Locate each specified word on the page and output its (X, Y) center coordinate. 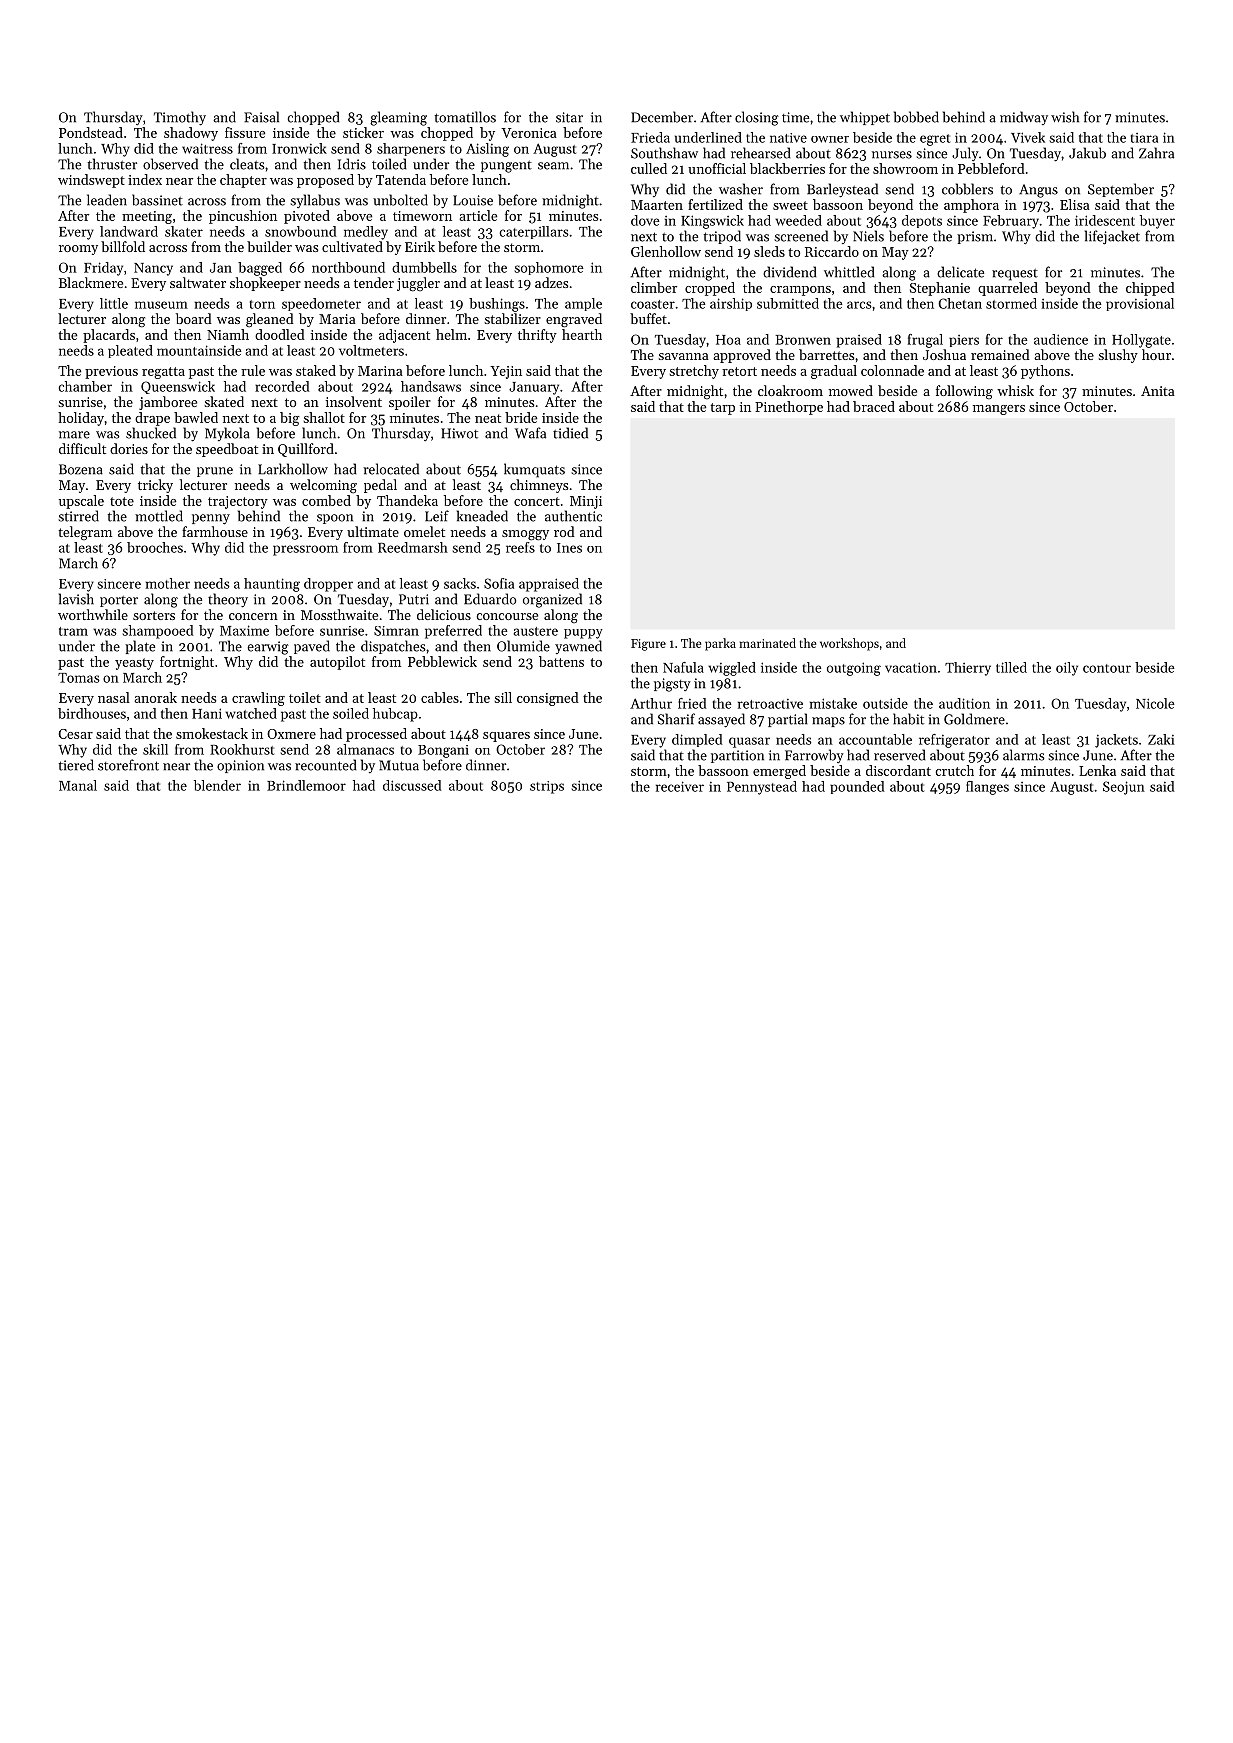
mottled (159, 516)
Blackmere (91, 282)
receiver (680, 786)
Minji (586, 502)
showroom (905, 168)
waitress (207, 148)
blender (217, 785)
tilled (1011, 667)
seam (553, 166)
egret (935, 140)
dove (645, 220)
